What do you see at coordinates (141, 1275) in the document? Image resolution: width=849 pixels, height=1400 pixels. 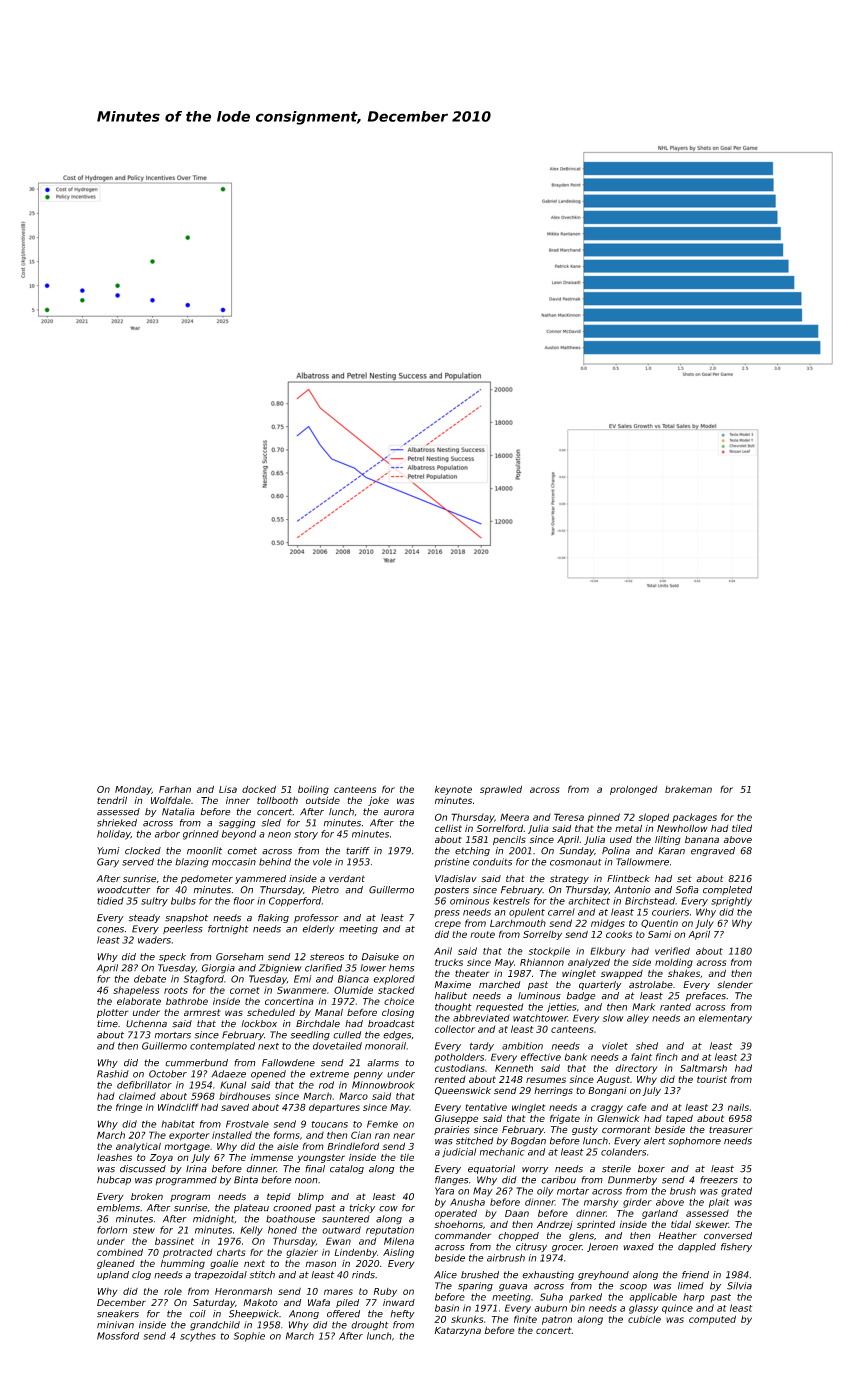 I see `clog` at bounding box center [141, 1275].
